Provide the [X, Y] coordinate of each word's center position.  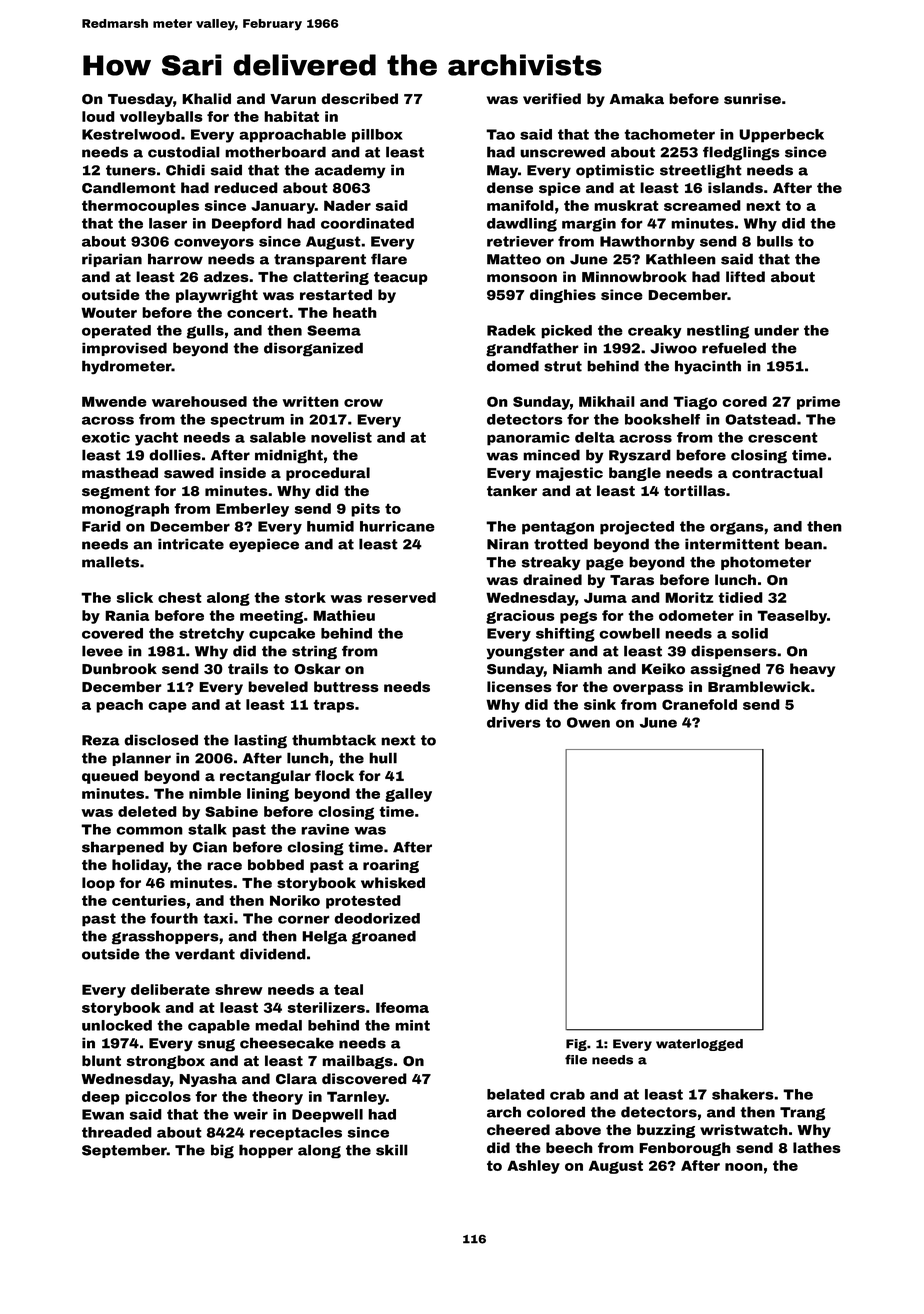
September [124, 1151]
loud [98, 116]
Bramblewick [759, 687]
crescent [783, 437]
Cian [210, 847]
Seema [334, 330]
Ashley [533, 1167]
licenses [519, 686]
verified [552, 99]
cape [167, 707]
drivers [514, 722]
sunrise [752, 98]
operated [116, 332]
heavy [812, 670]
